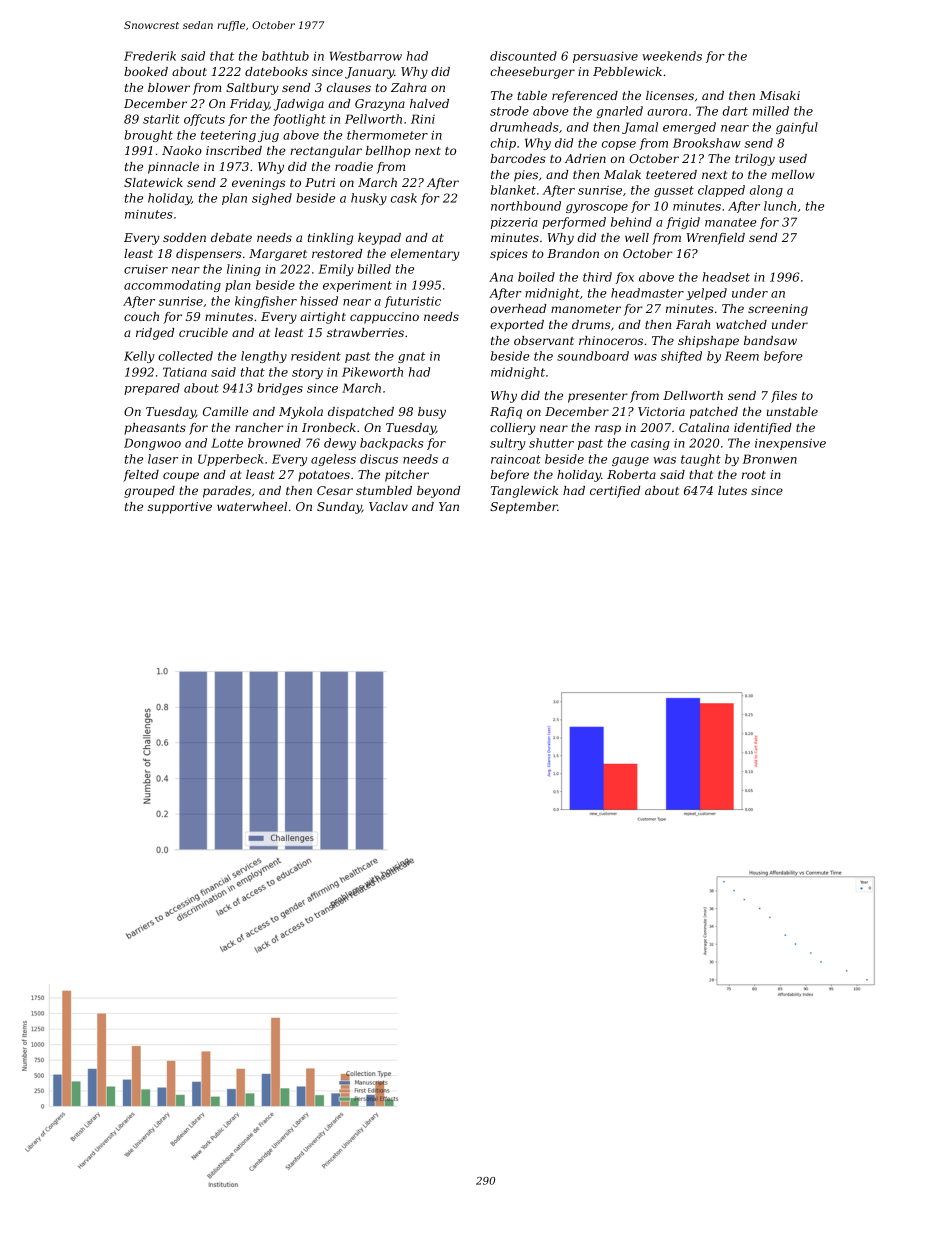 This screenshot has width=952, height=1233. I want to click on crucible, so click(203, 332).
